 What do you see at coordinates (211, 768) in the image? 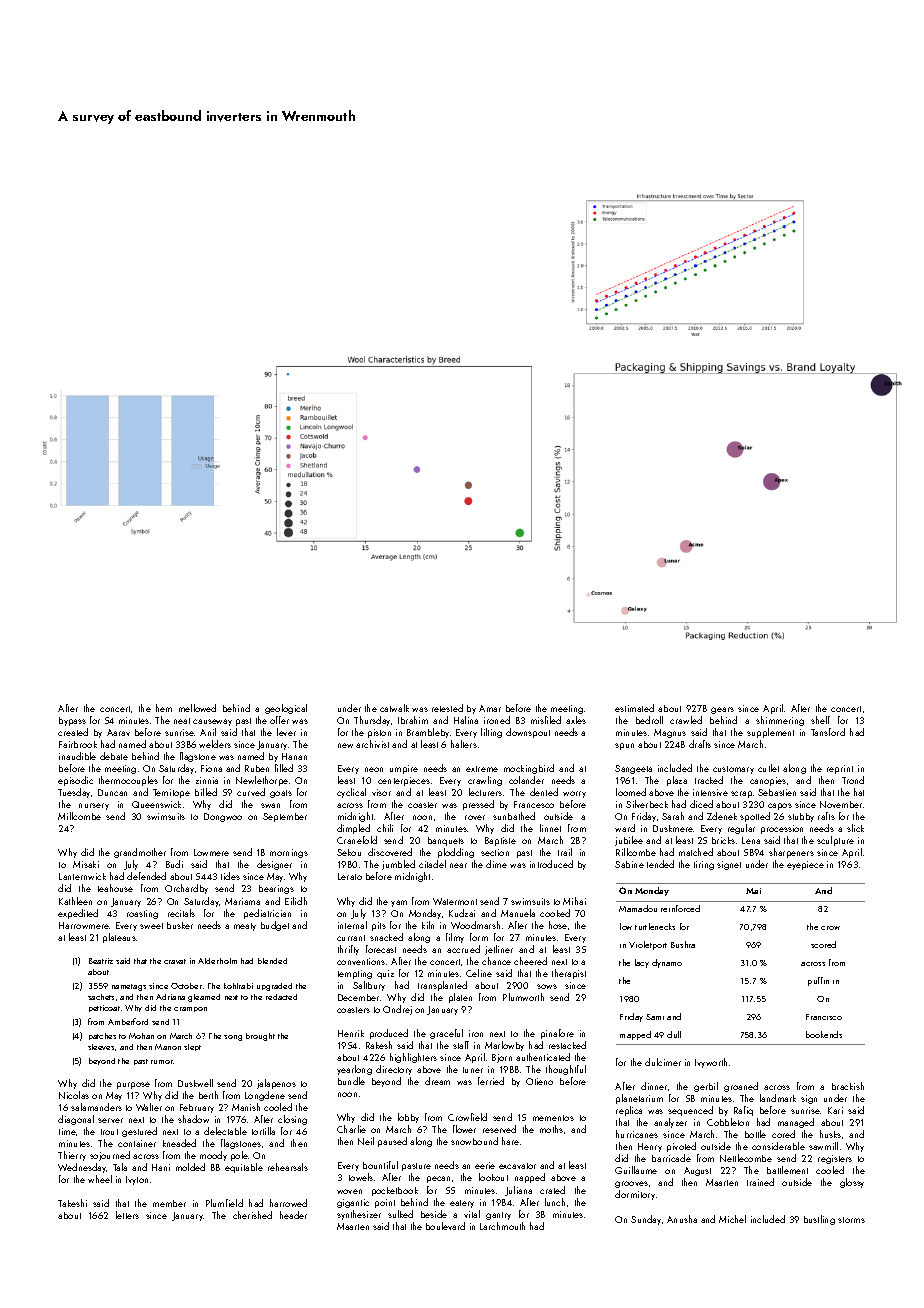
I see `Fiona` at bounding box center [211, 768].
